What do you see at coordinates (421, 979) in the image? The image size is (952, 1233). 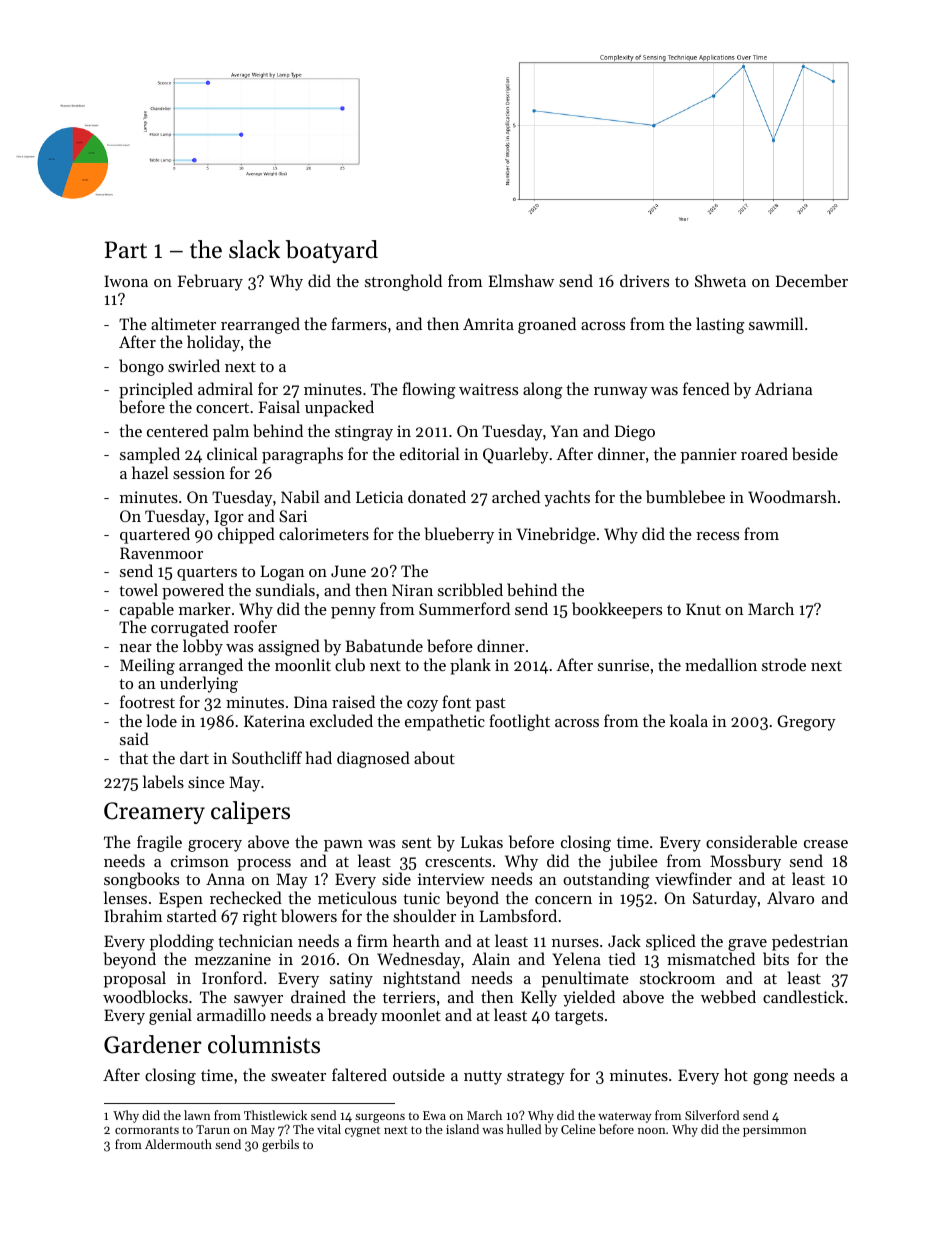 I see `nightstand` at bounding box center [421, 979].
